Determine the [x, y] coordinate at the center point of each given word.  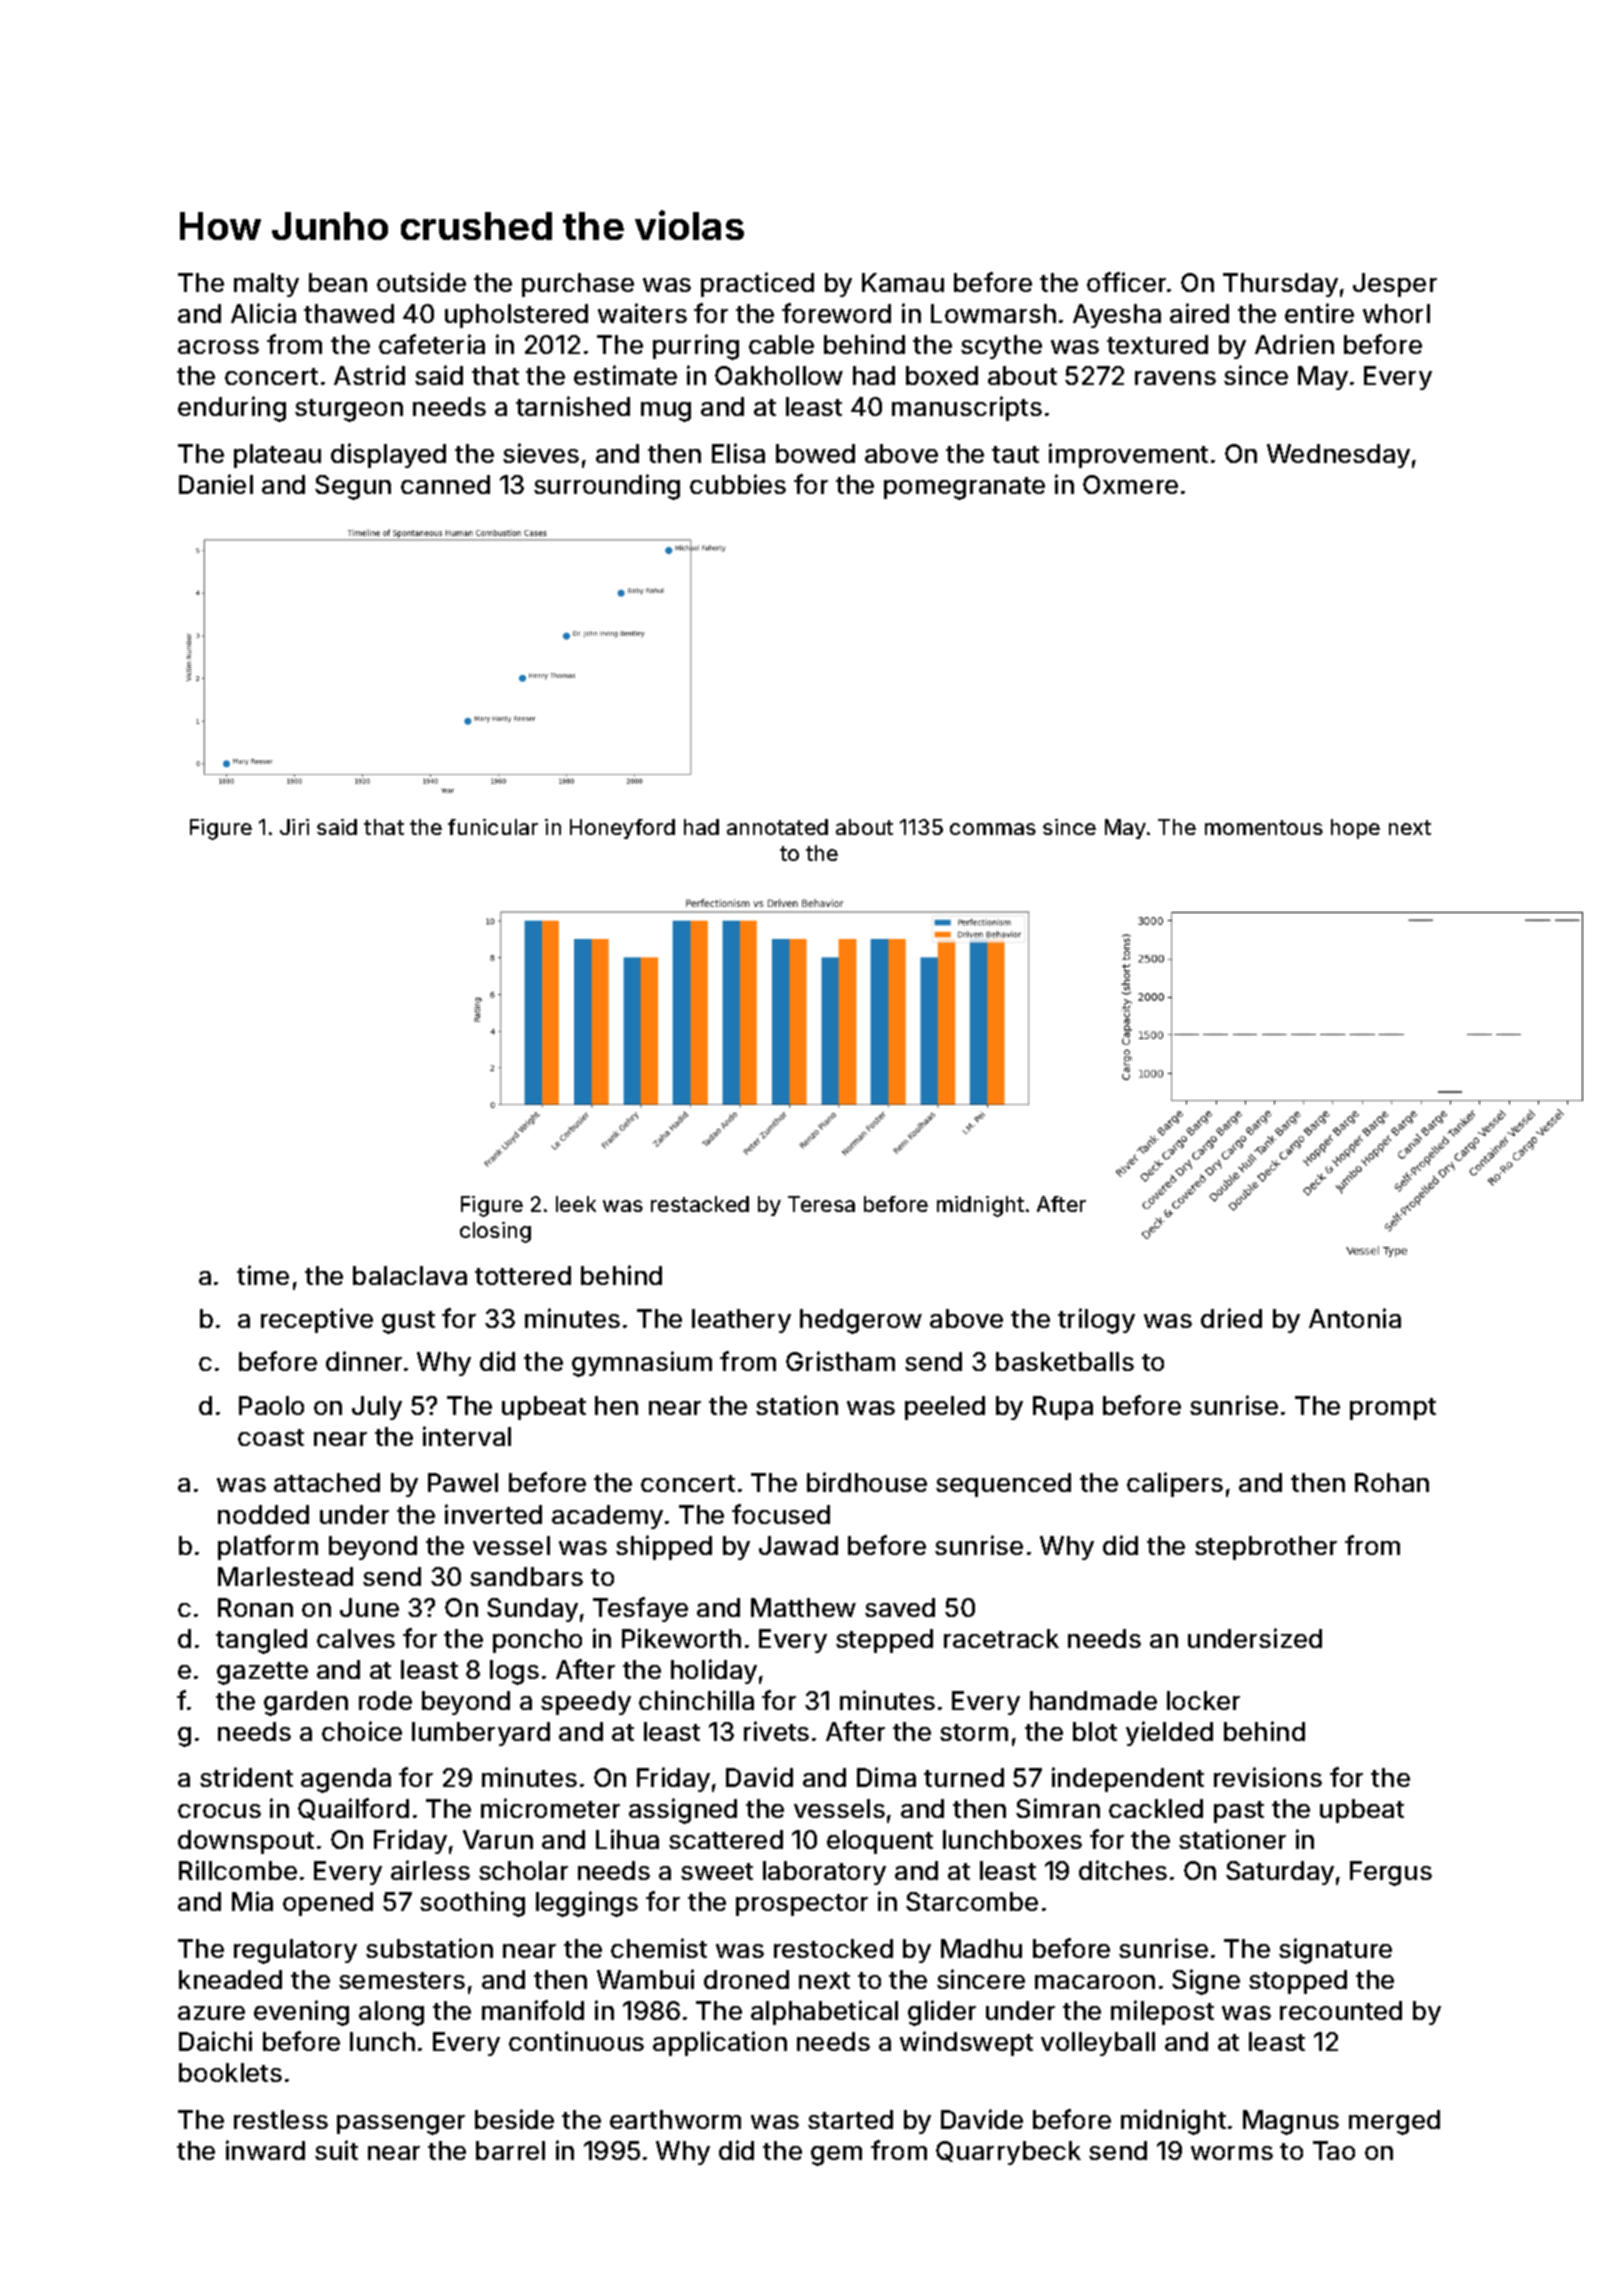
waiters [642, 313]
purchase [578, 285]
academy [607, 1517]
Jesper [1395, 285]
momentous [1264, 827]
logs [514, 1672]
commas [993, 829]
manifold [533, 2010]
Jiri [294, 827]
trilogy [1096, 1321]
